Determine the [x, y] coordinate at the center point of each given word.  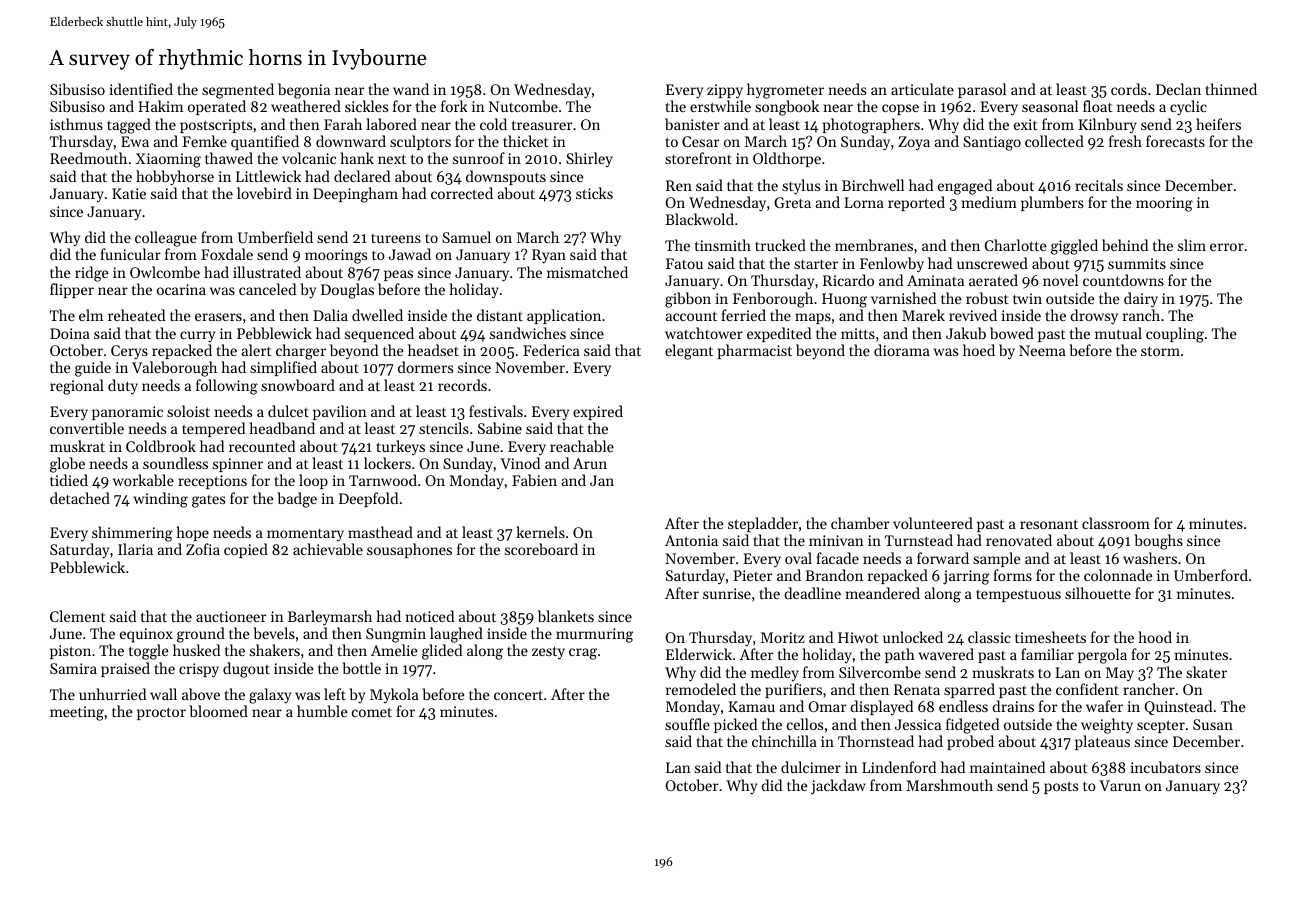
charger [301, 352]
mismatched [587, 272]
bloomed [218, 711]
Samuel [466, 237]
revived [973, 315]
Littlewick [268, 176]
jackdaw [838, 787]
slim [1192, 245]
